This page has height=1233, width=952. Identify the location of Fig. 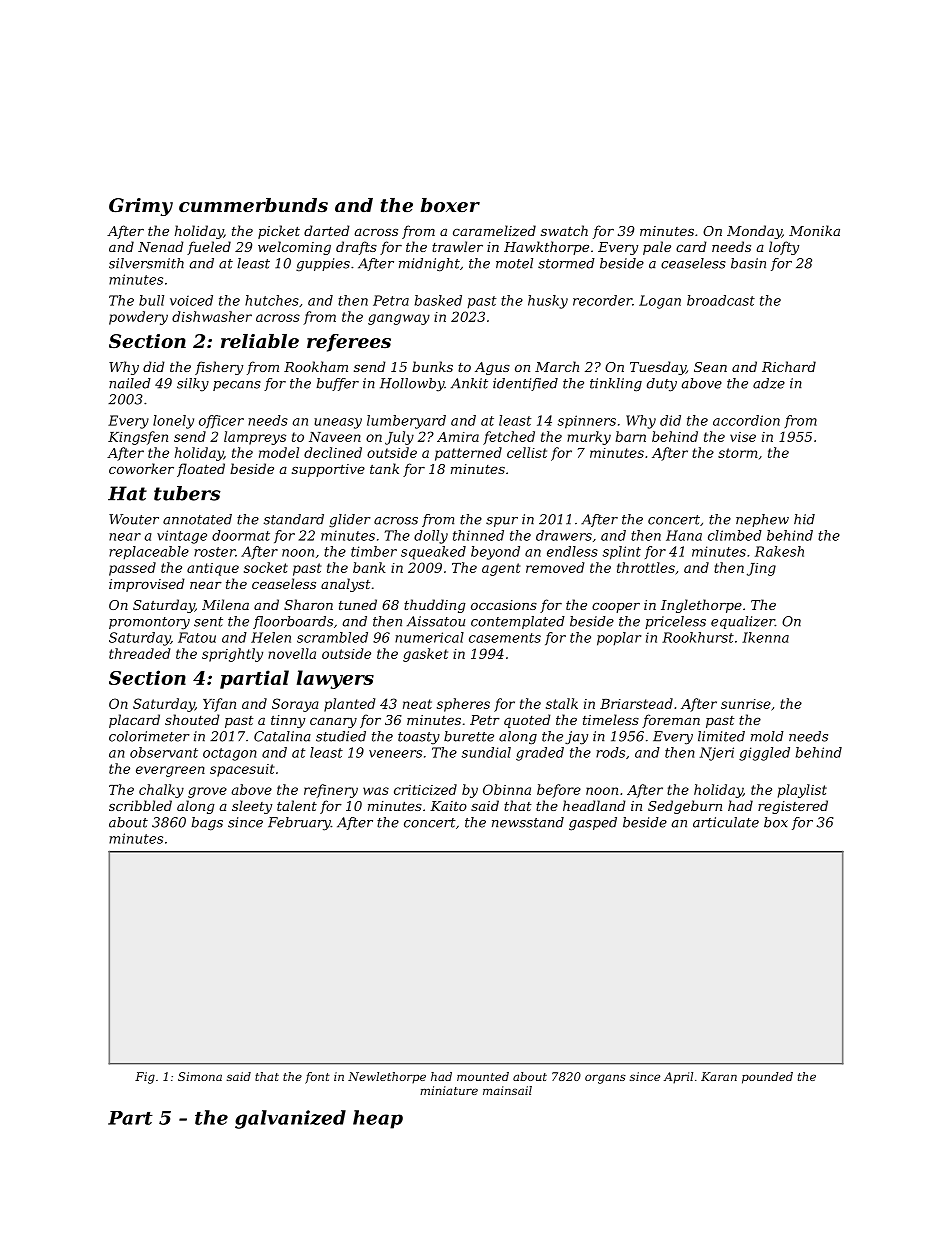
(145, 1078).
